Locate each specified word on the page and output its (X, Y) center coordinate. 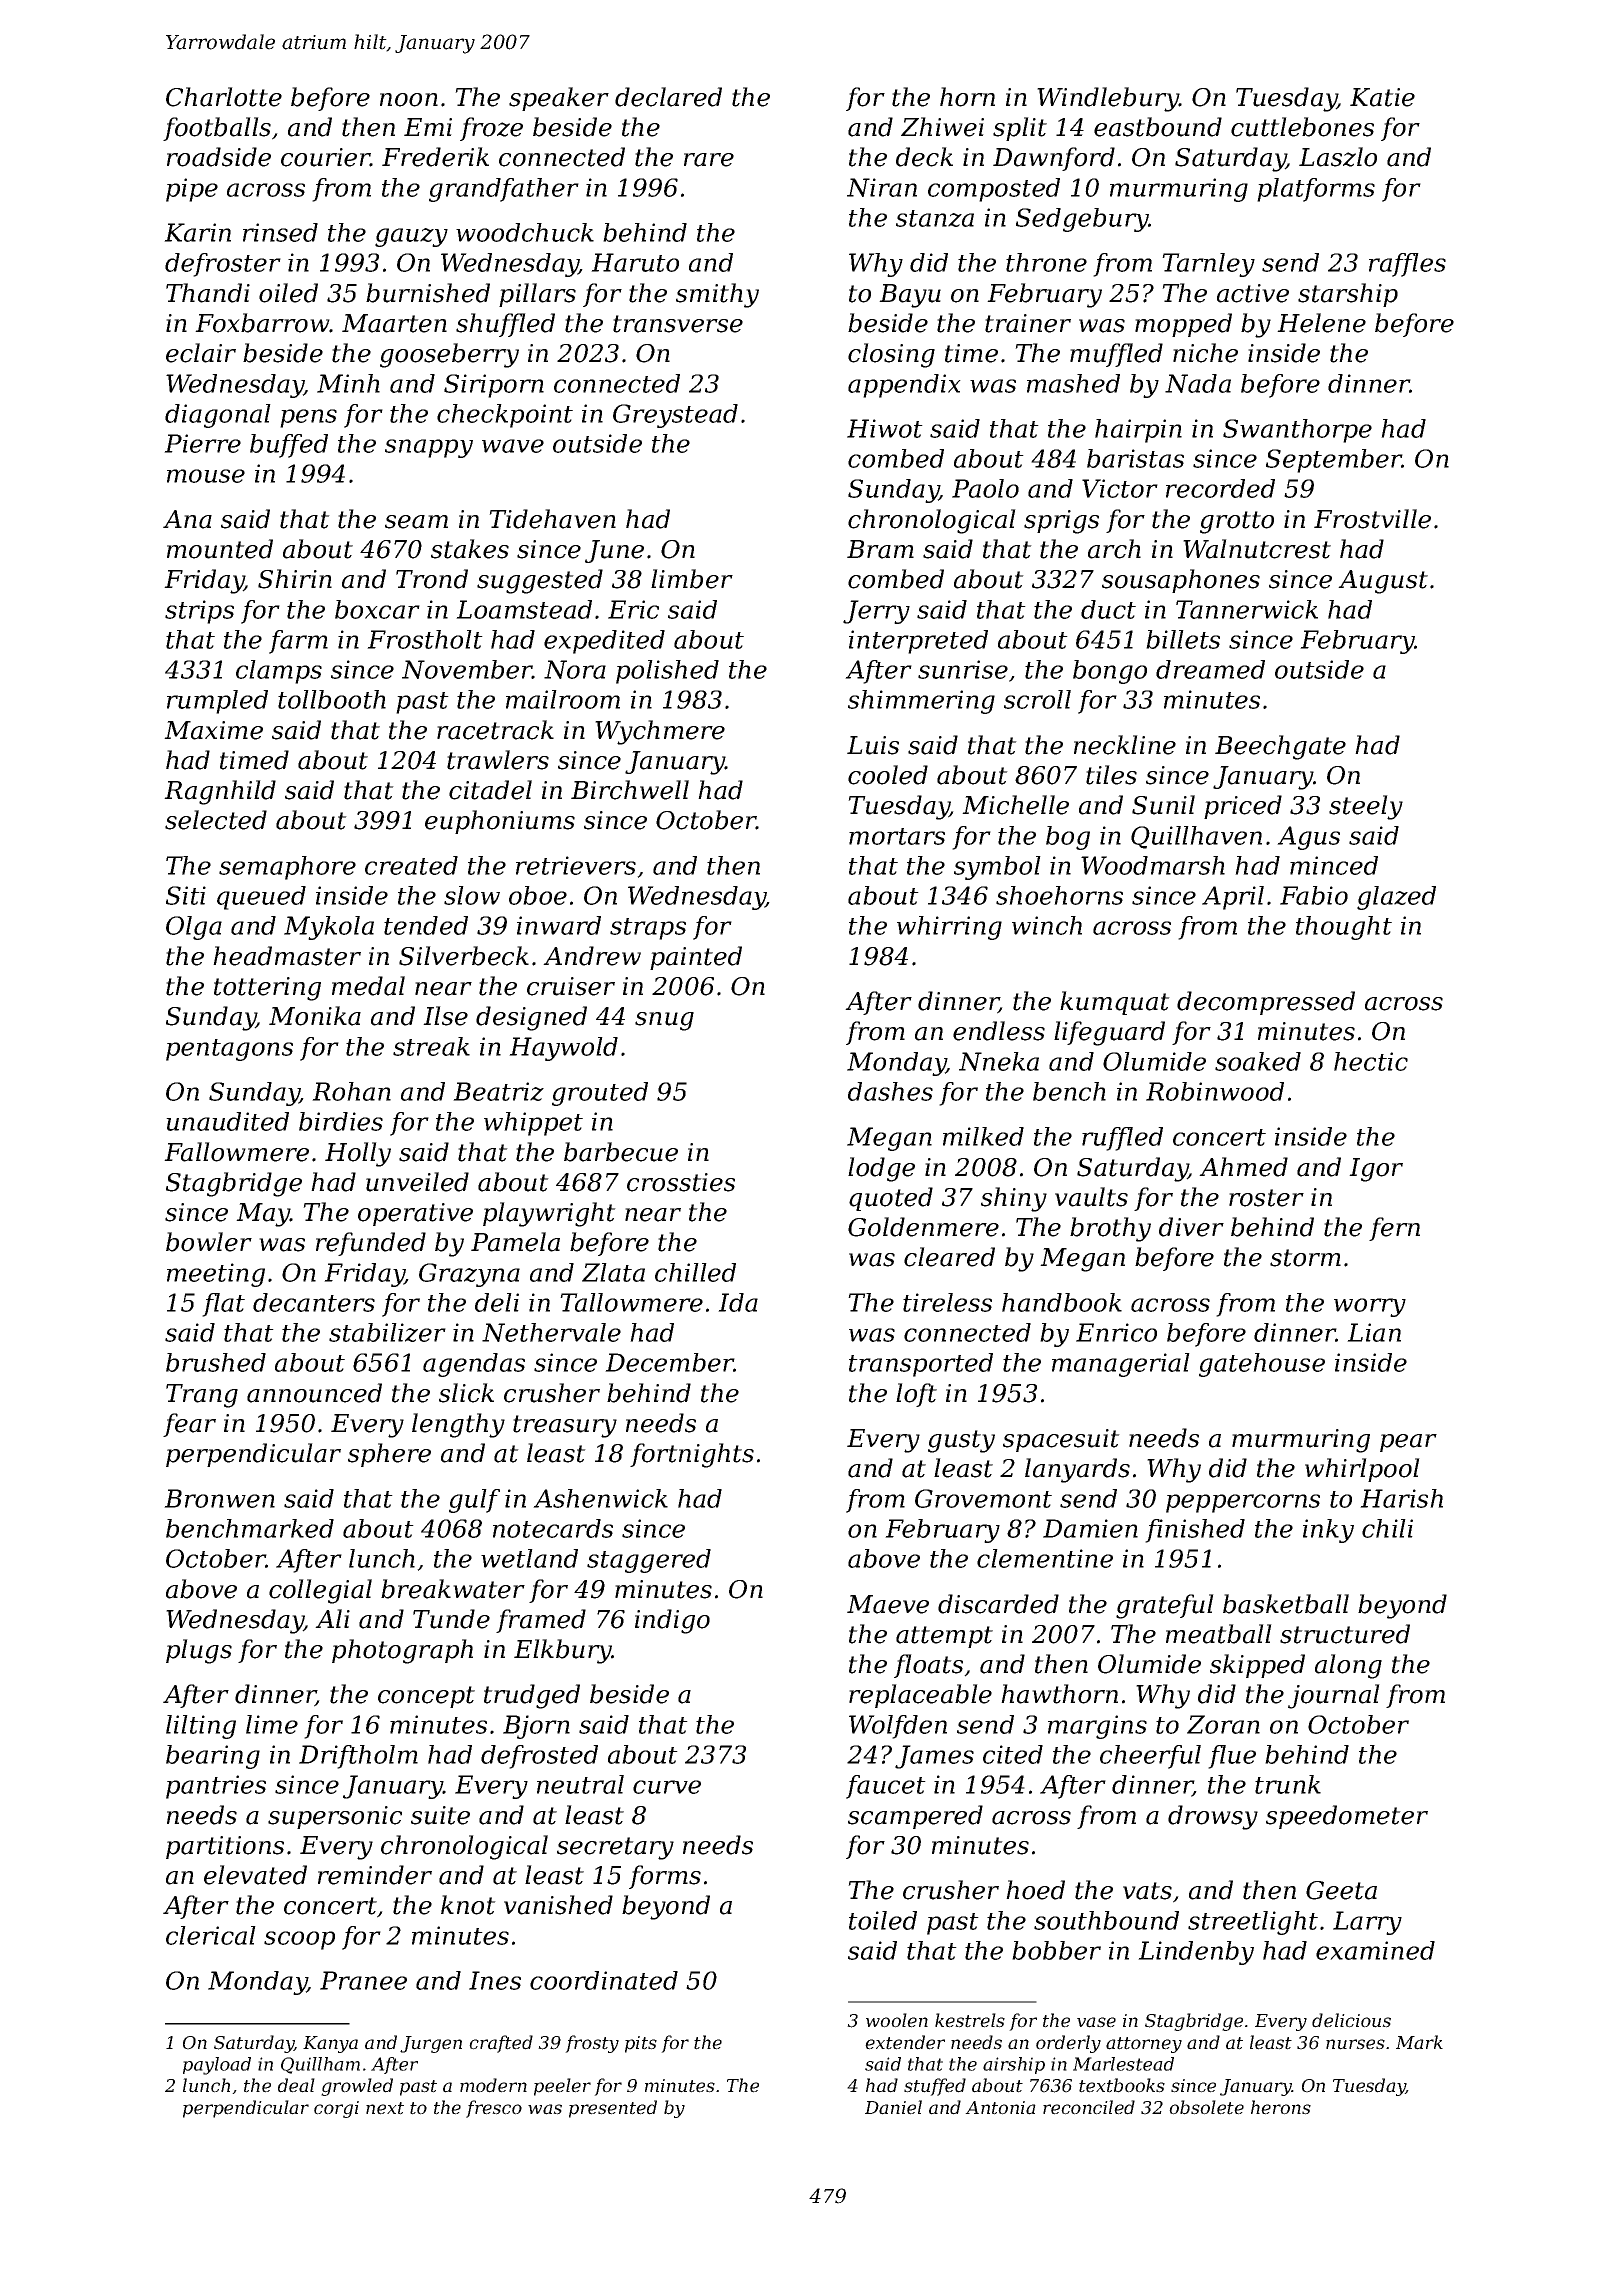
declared (668, 97)
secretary (615, 1848)
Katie (1382, 97)
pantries (216, 1787)
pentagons (229, 1050)
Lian (1374, 1332)
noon (409, 100)
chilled (695, 1272)
